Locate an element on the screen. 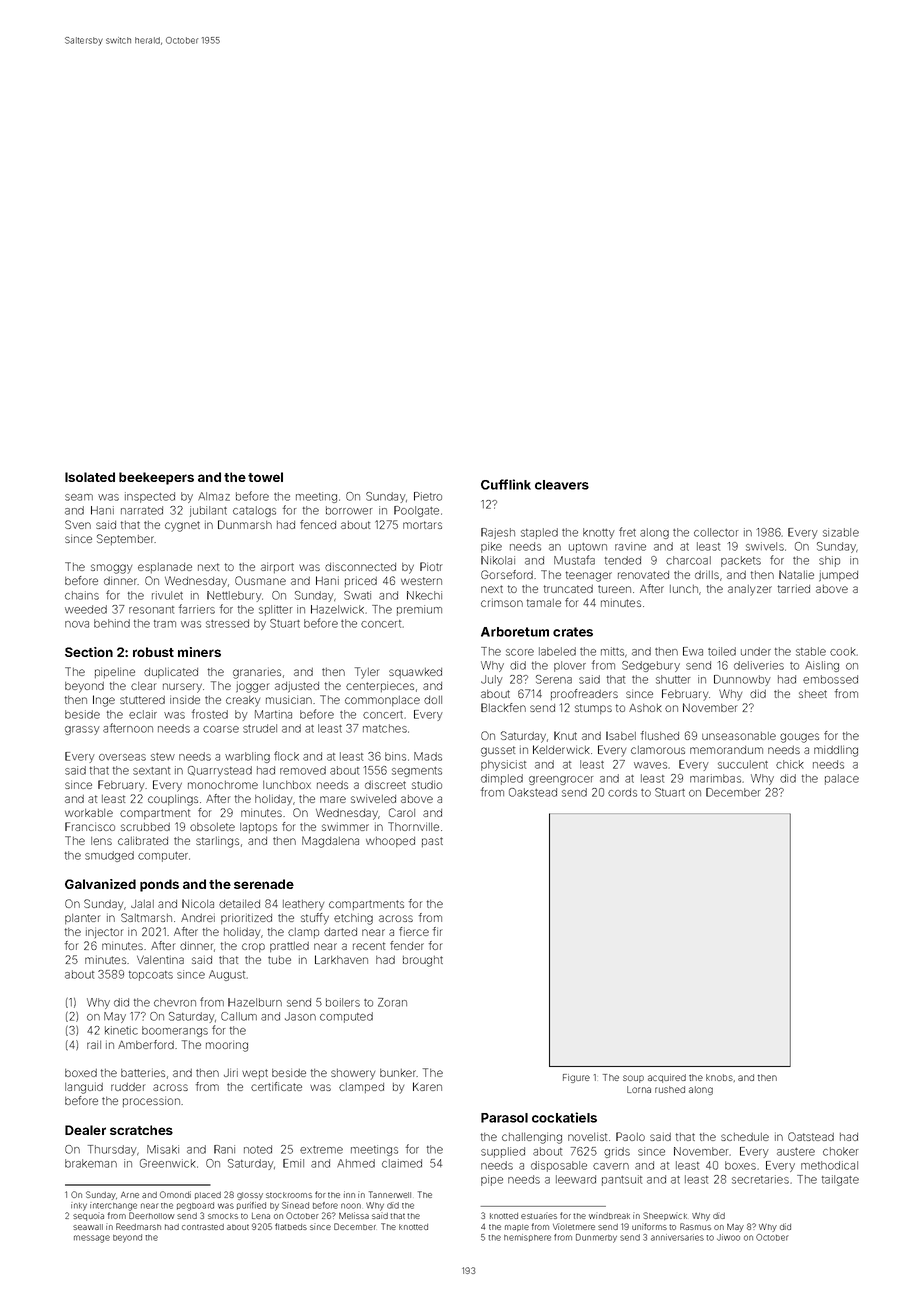  sizable is located at coordinates (841, 532).
